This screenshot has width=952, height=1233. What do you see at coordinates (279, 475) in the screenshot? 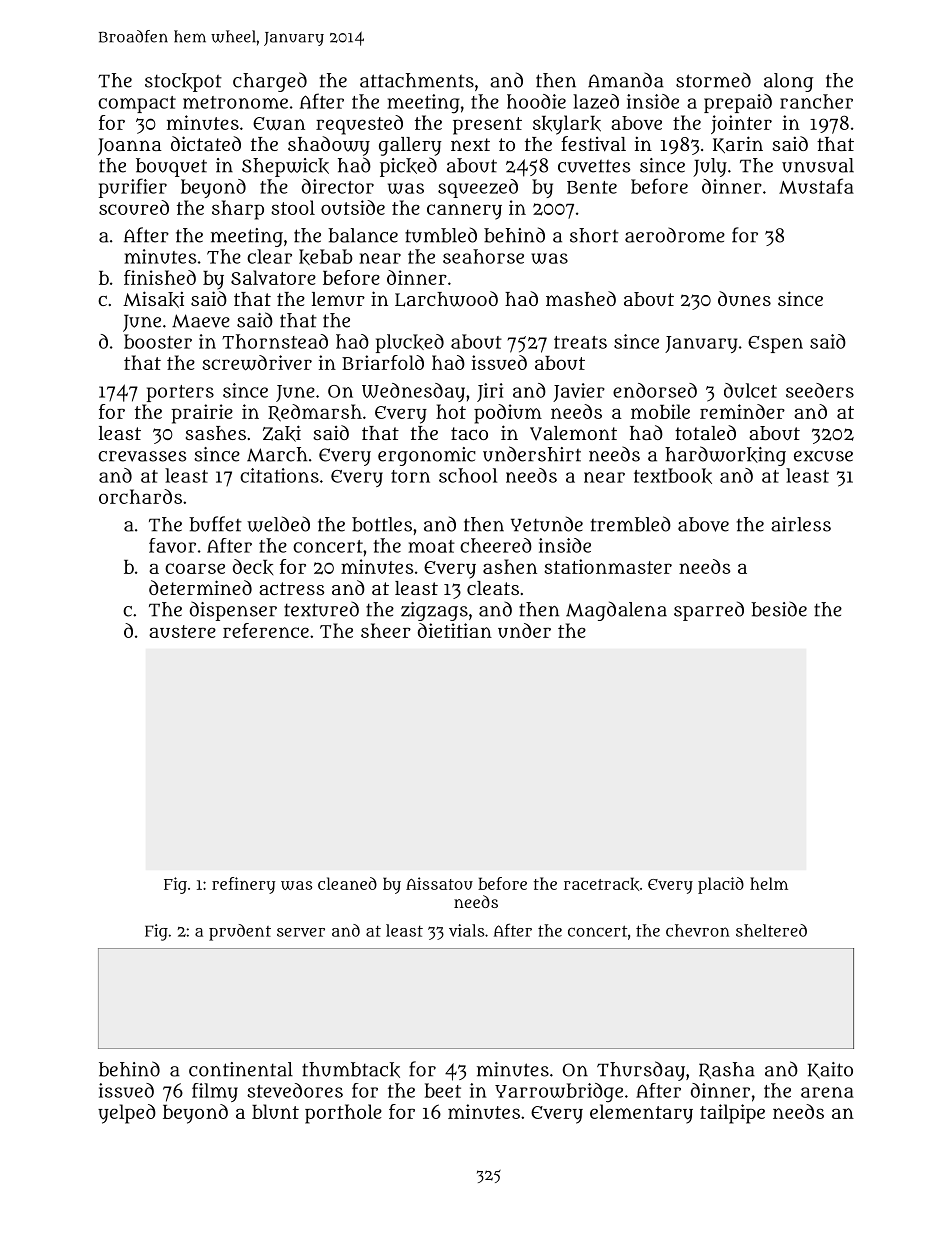
I see `citations` at bounding box center [279, 475].
